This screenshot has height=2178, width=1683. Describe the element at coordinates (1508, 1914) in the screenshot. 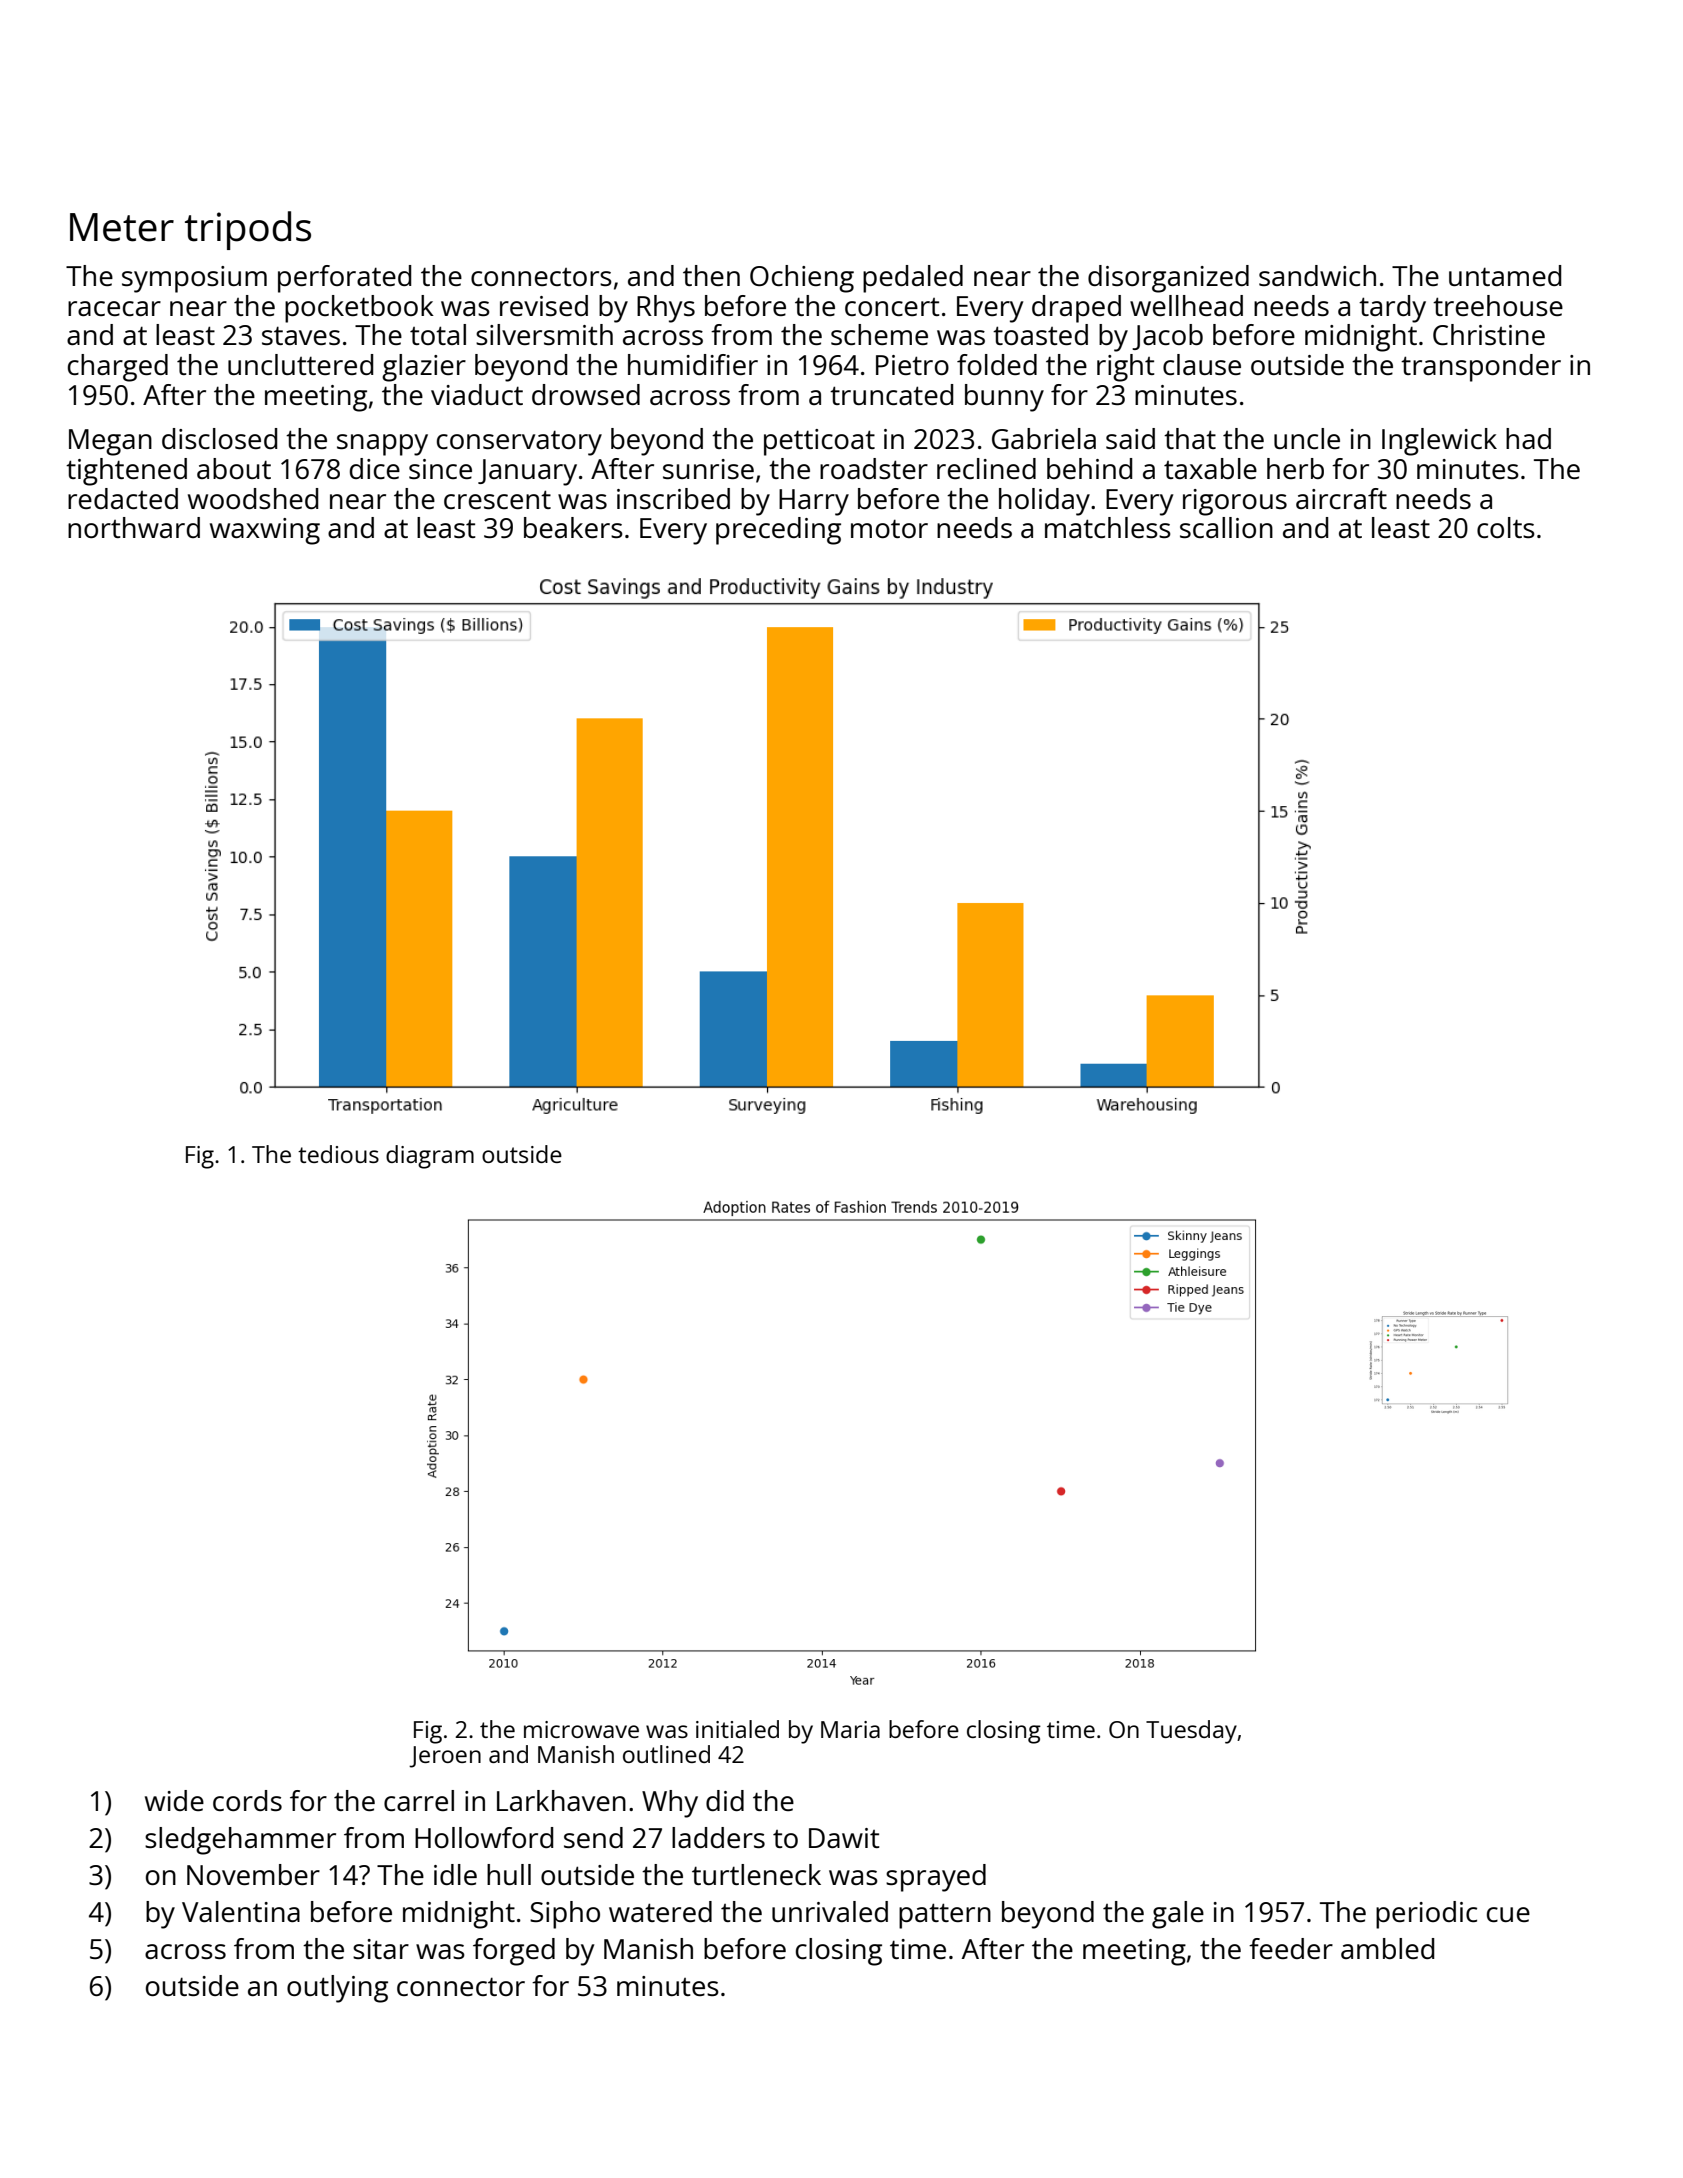

I see `cue` at that location.
